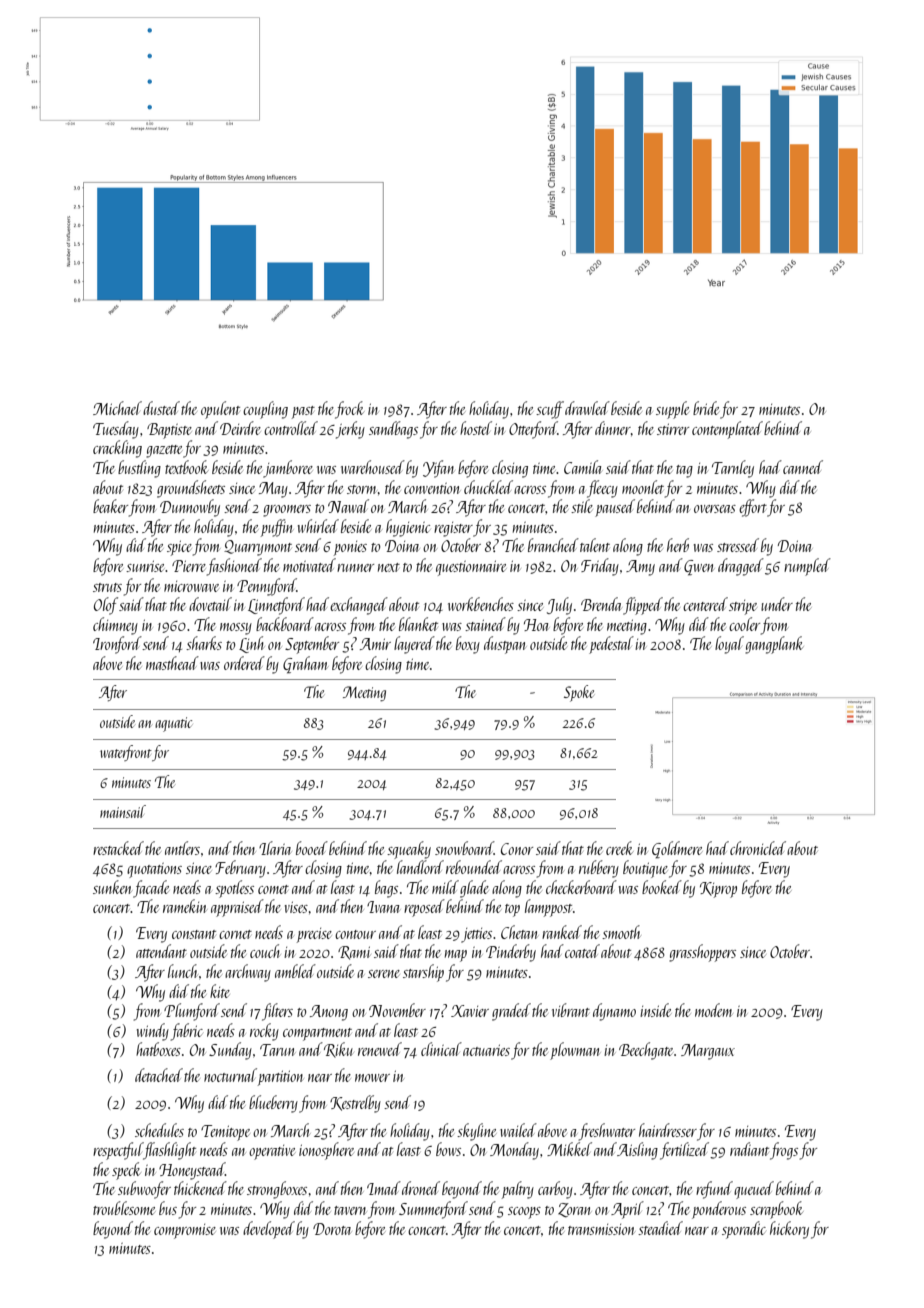  Describe the element at coordinates (579, 693) in the image. I see `Spoke` at that location.
